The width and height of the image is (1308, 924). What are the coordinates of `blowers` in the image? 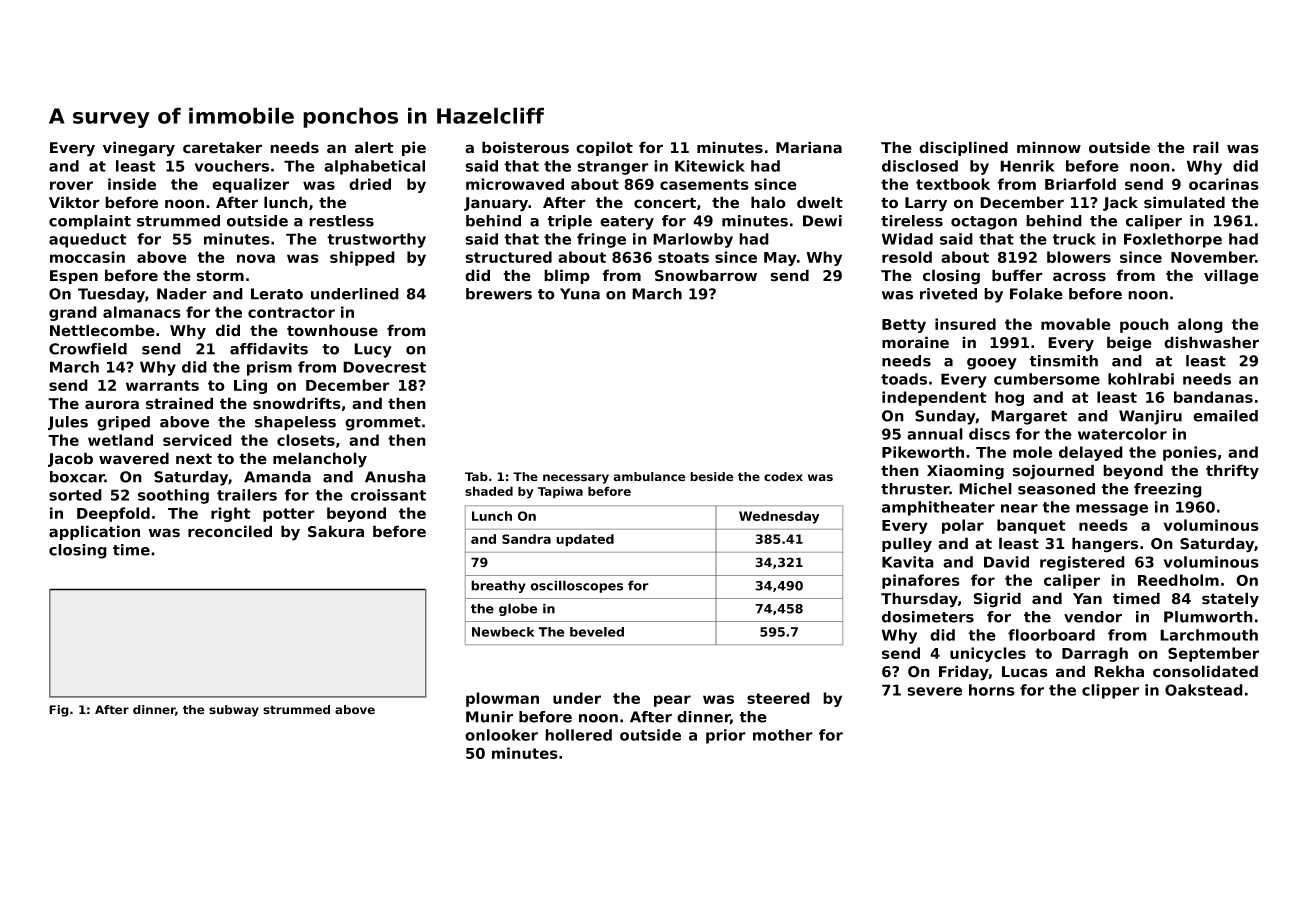 It's located at (1079, 257).
